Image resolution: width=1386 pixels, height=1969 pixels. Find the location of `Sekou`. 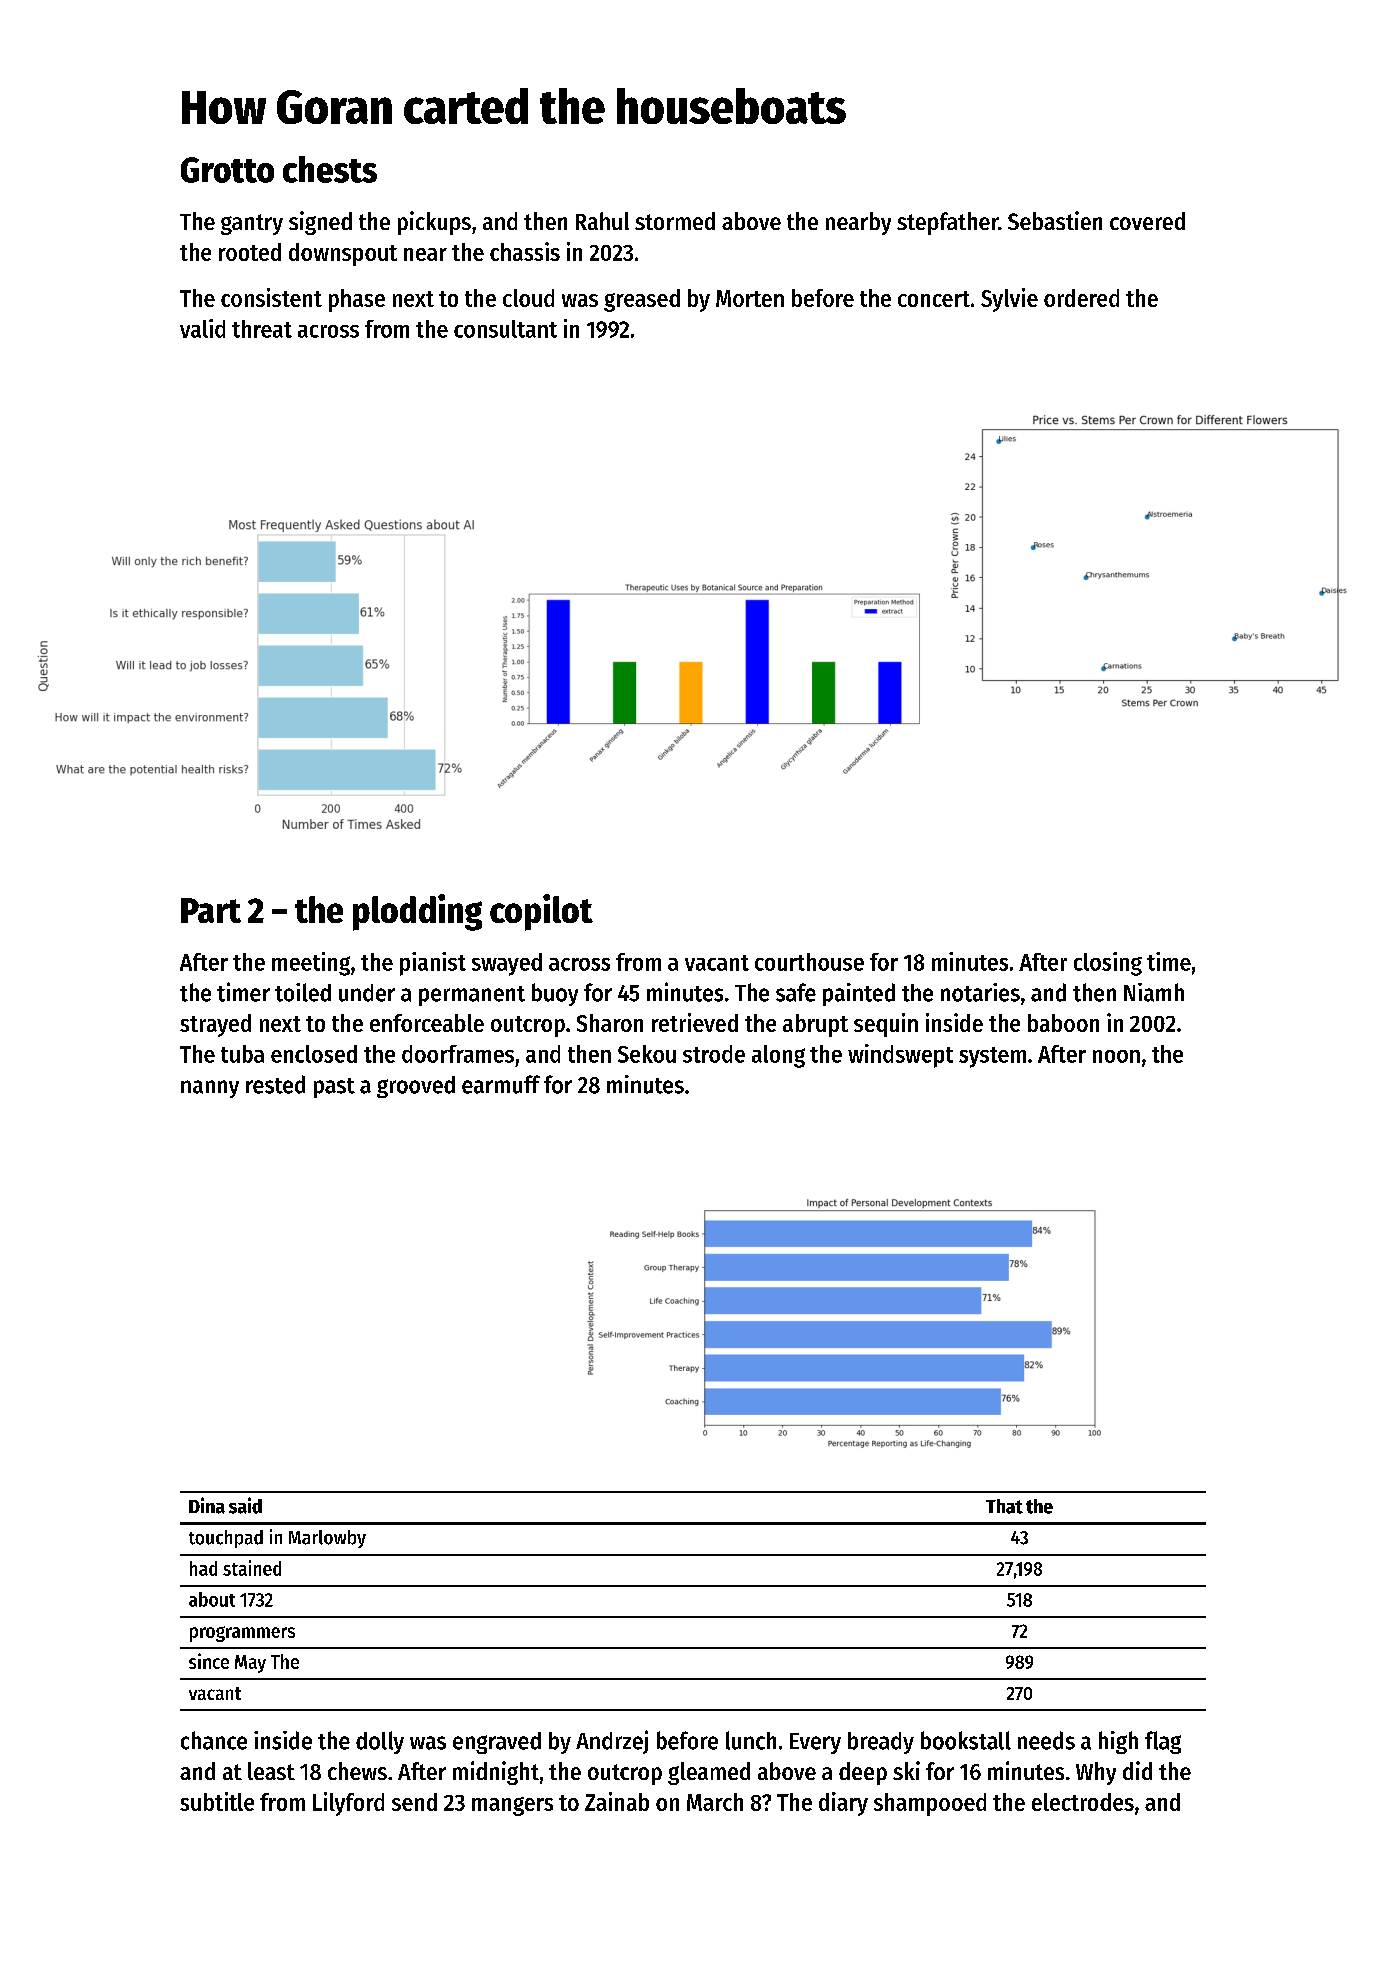

Sekou is located at coordinates (647, 1054).
